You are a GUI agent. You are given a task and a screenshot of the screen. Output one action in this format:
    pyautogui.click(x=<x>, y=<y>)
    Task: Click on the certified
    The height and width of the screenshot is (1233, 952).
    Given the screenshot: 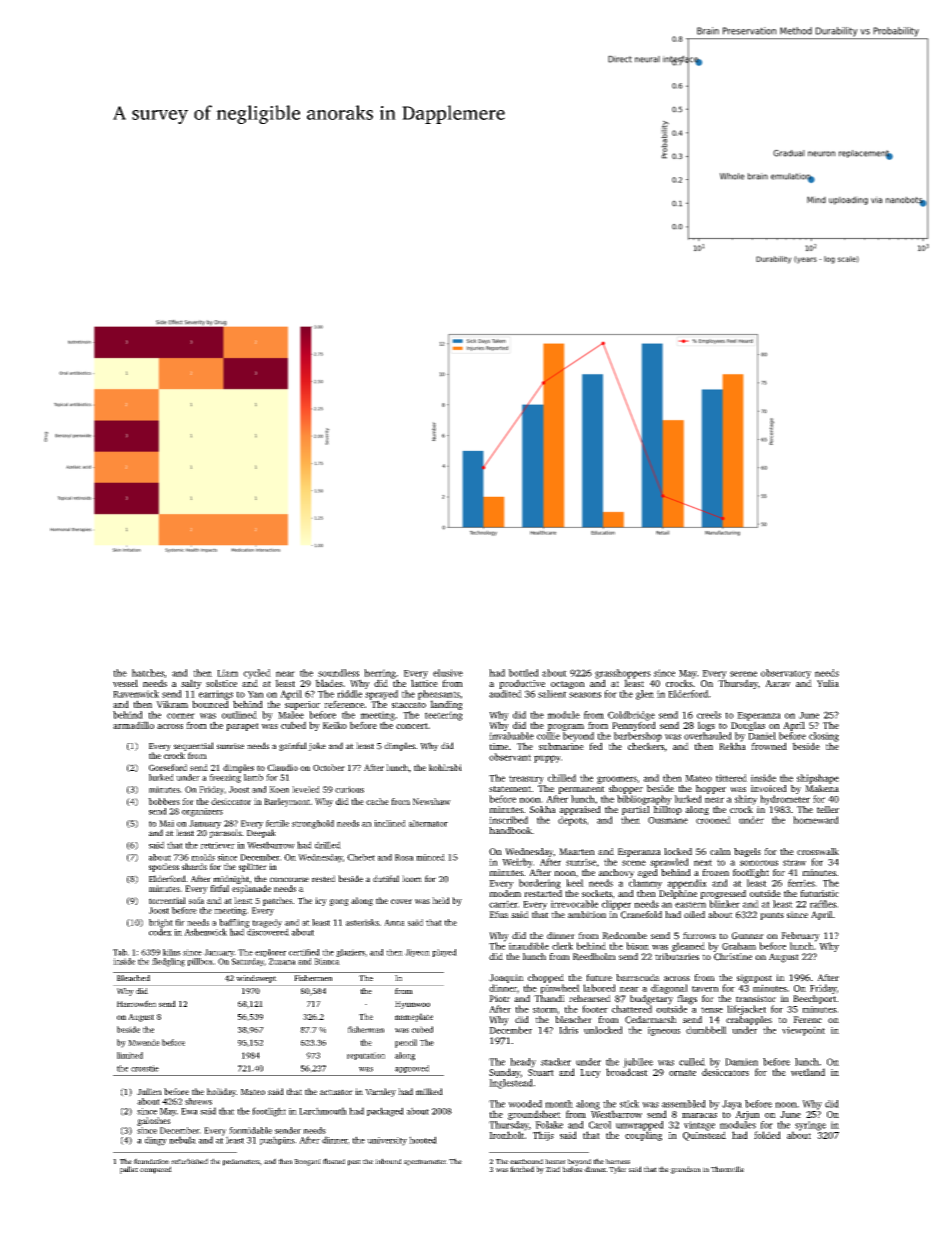 What is the action you would take?
    pyautogui.click(x=304, y=952)
